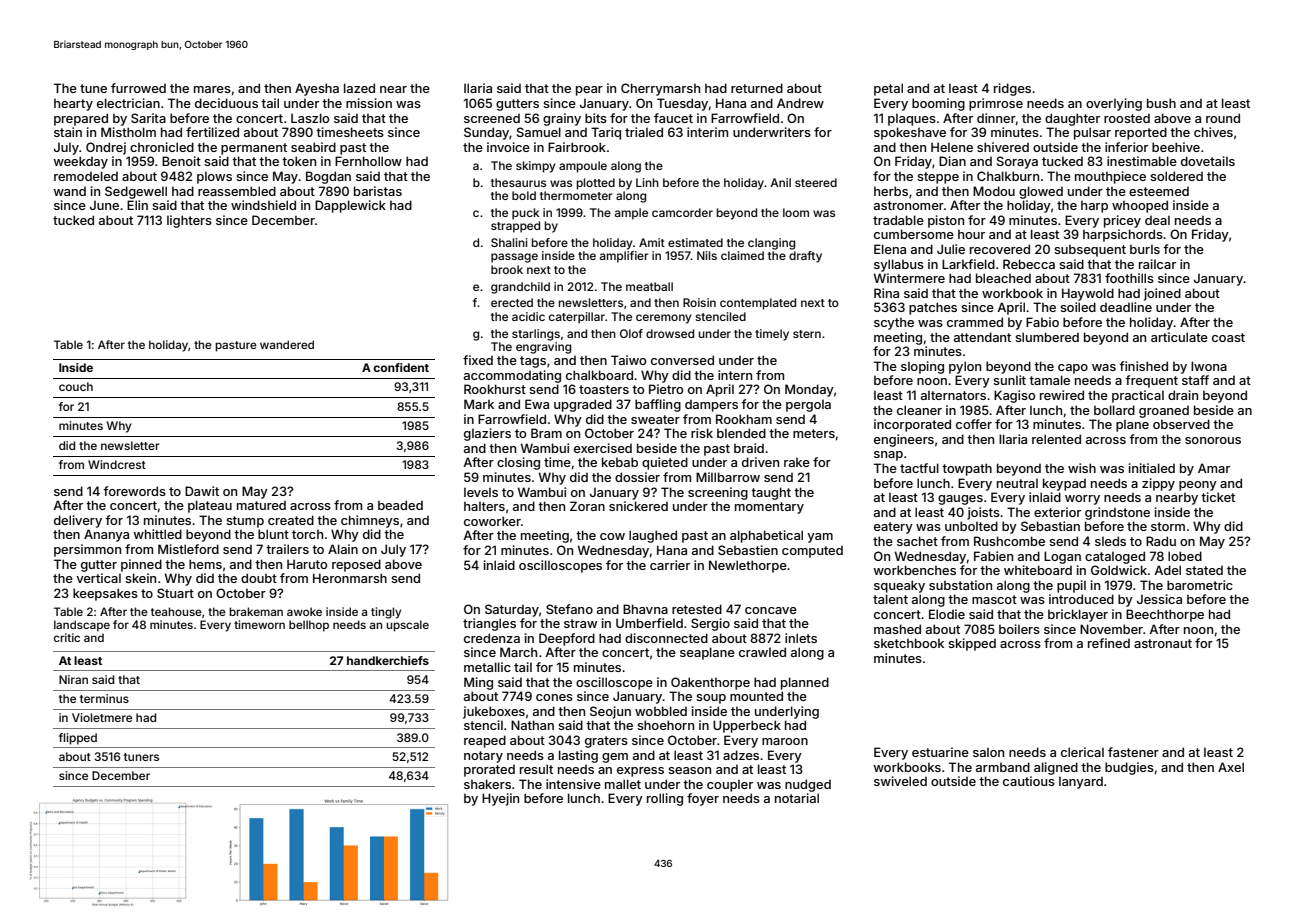 The height and width of the document is (924, 1308). What do you see at coordinates (76, 386) in the document?
I see `couch` at bounding box center [76, 386].
